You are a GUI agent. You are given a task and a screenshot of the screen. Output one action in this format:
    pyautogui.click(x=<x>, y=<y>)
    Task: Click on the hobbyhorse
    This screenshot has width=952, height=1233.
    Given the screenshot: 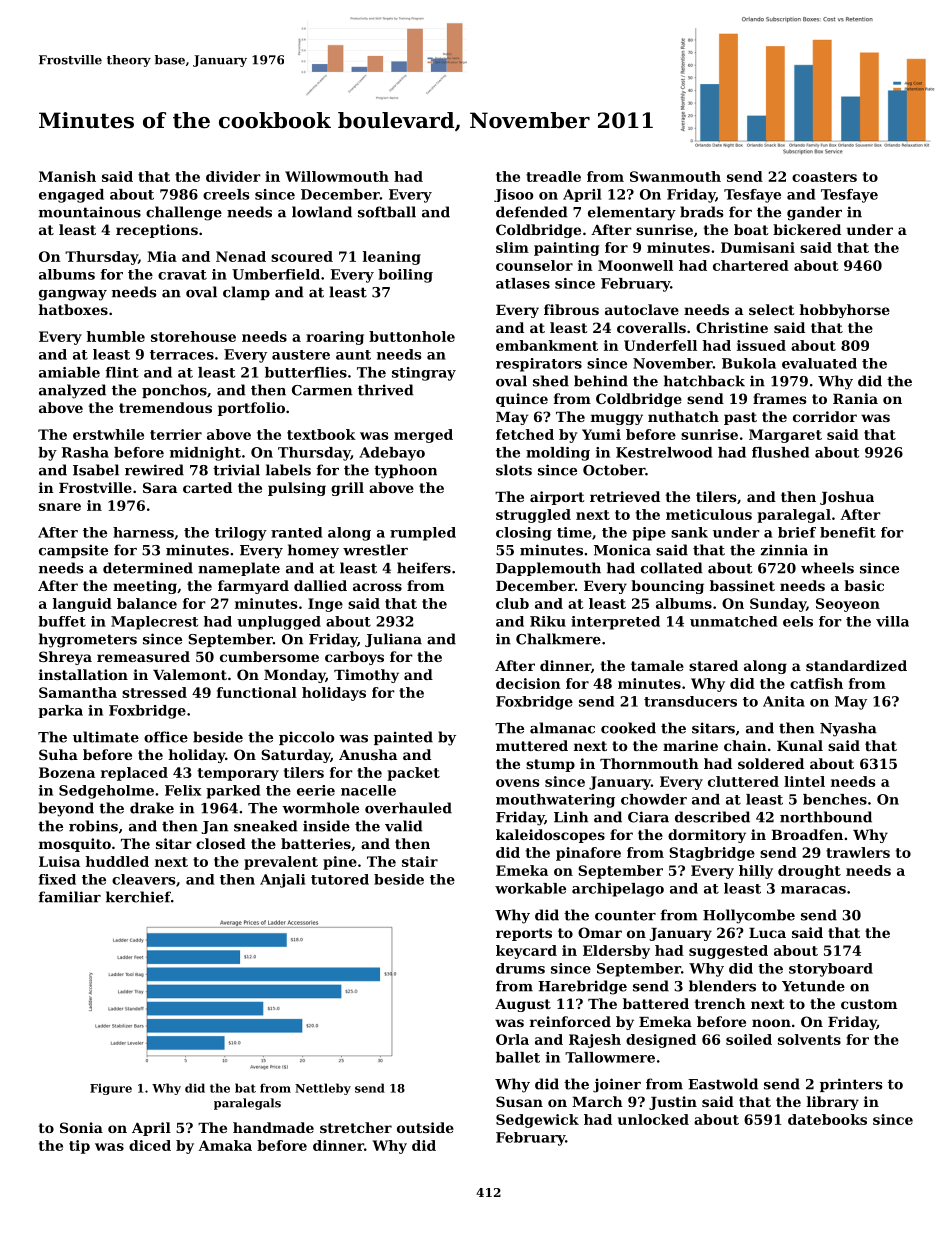 What is the action you would take?
    pyautogui.click(x=845, y=311)
